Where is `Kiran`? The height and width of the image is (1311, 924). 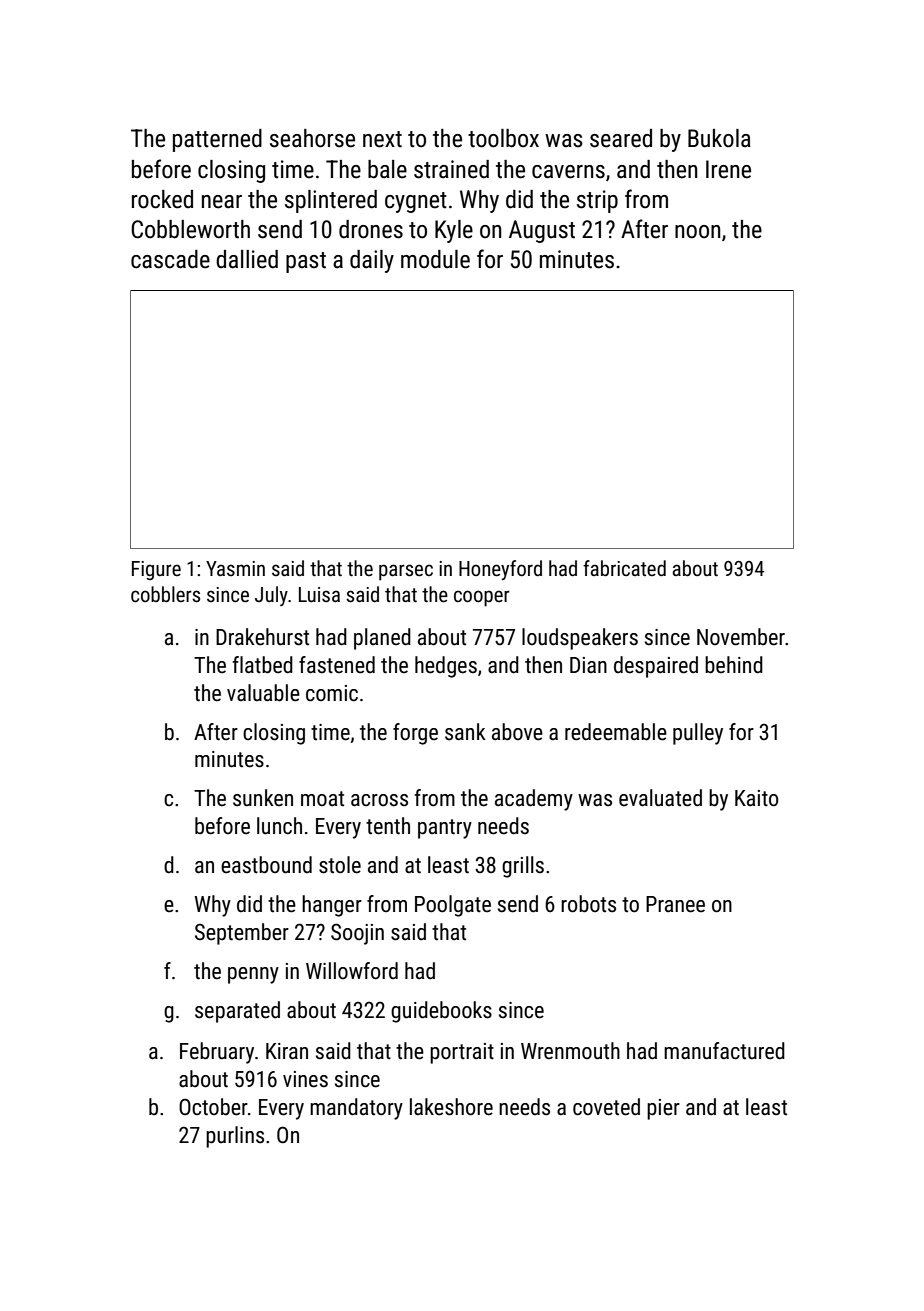 Kiran is located at coordinates (287, 1051).
